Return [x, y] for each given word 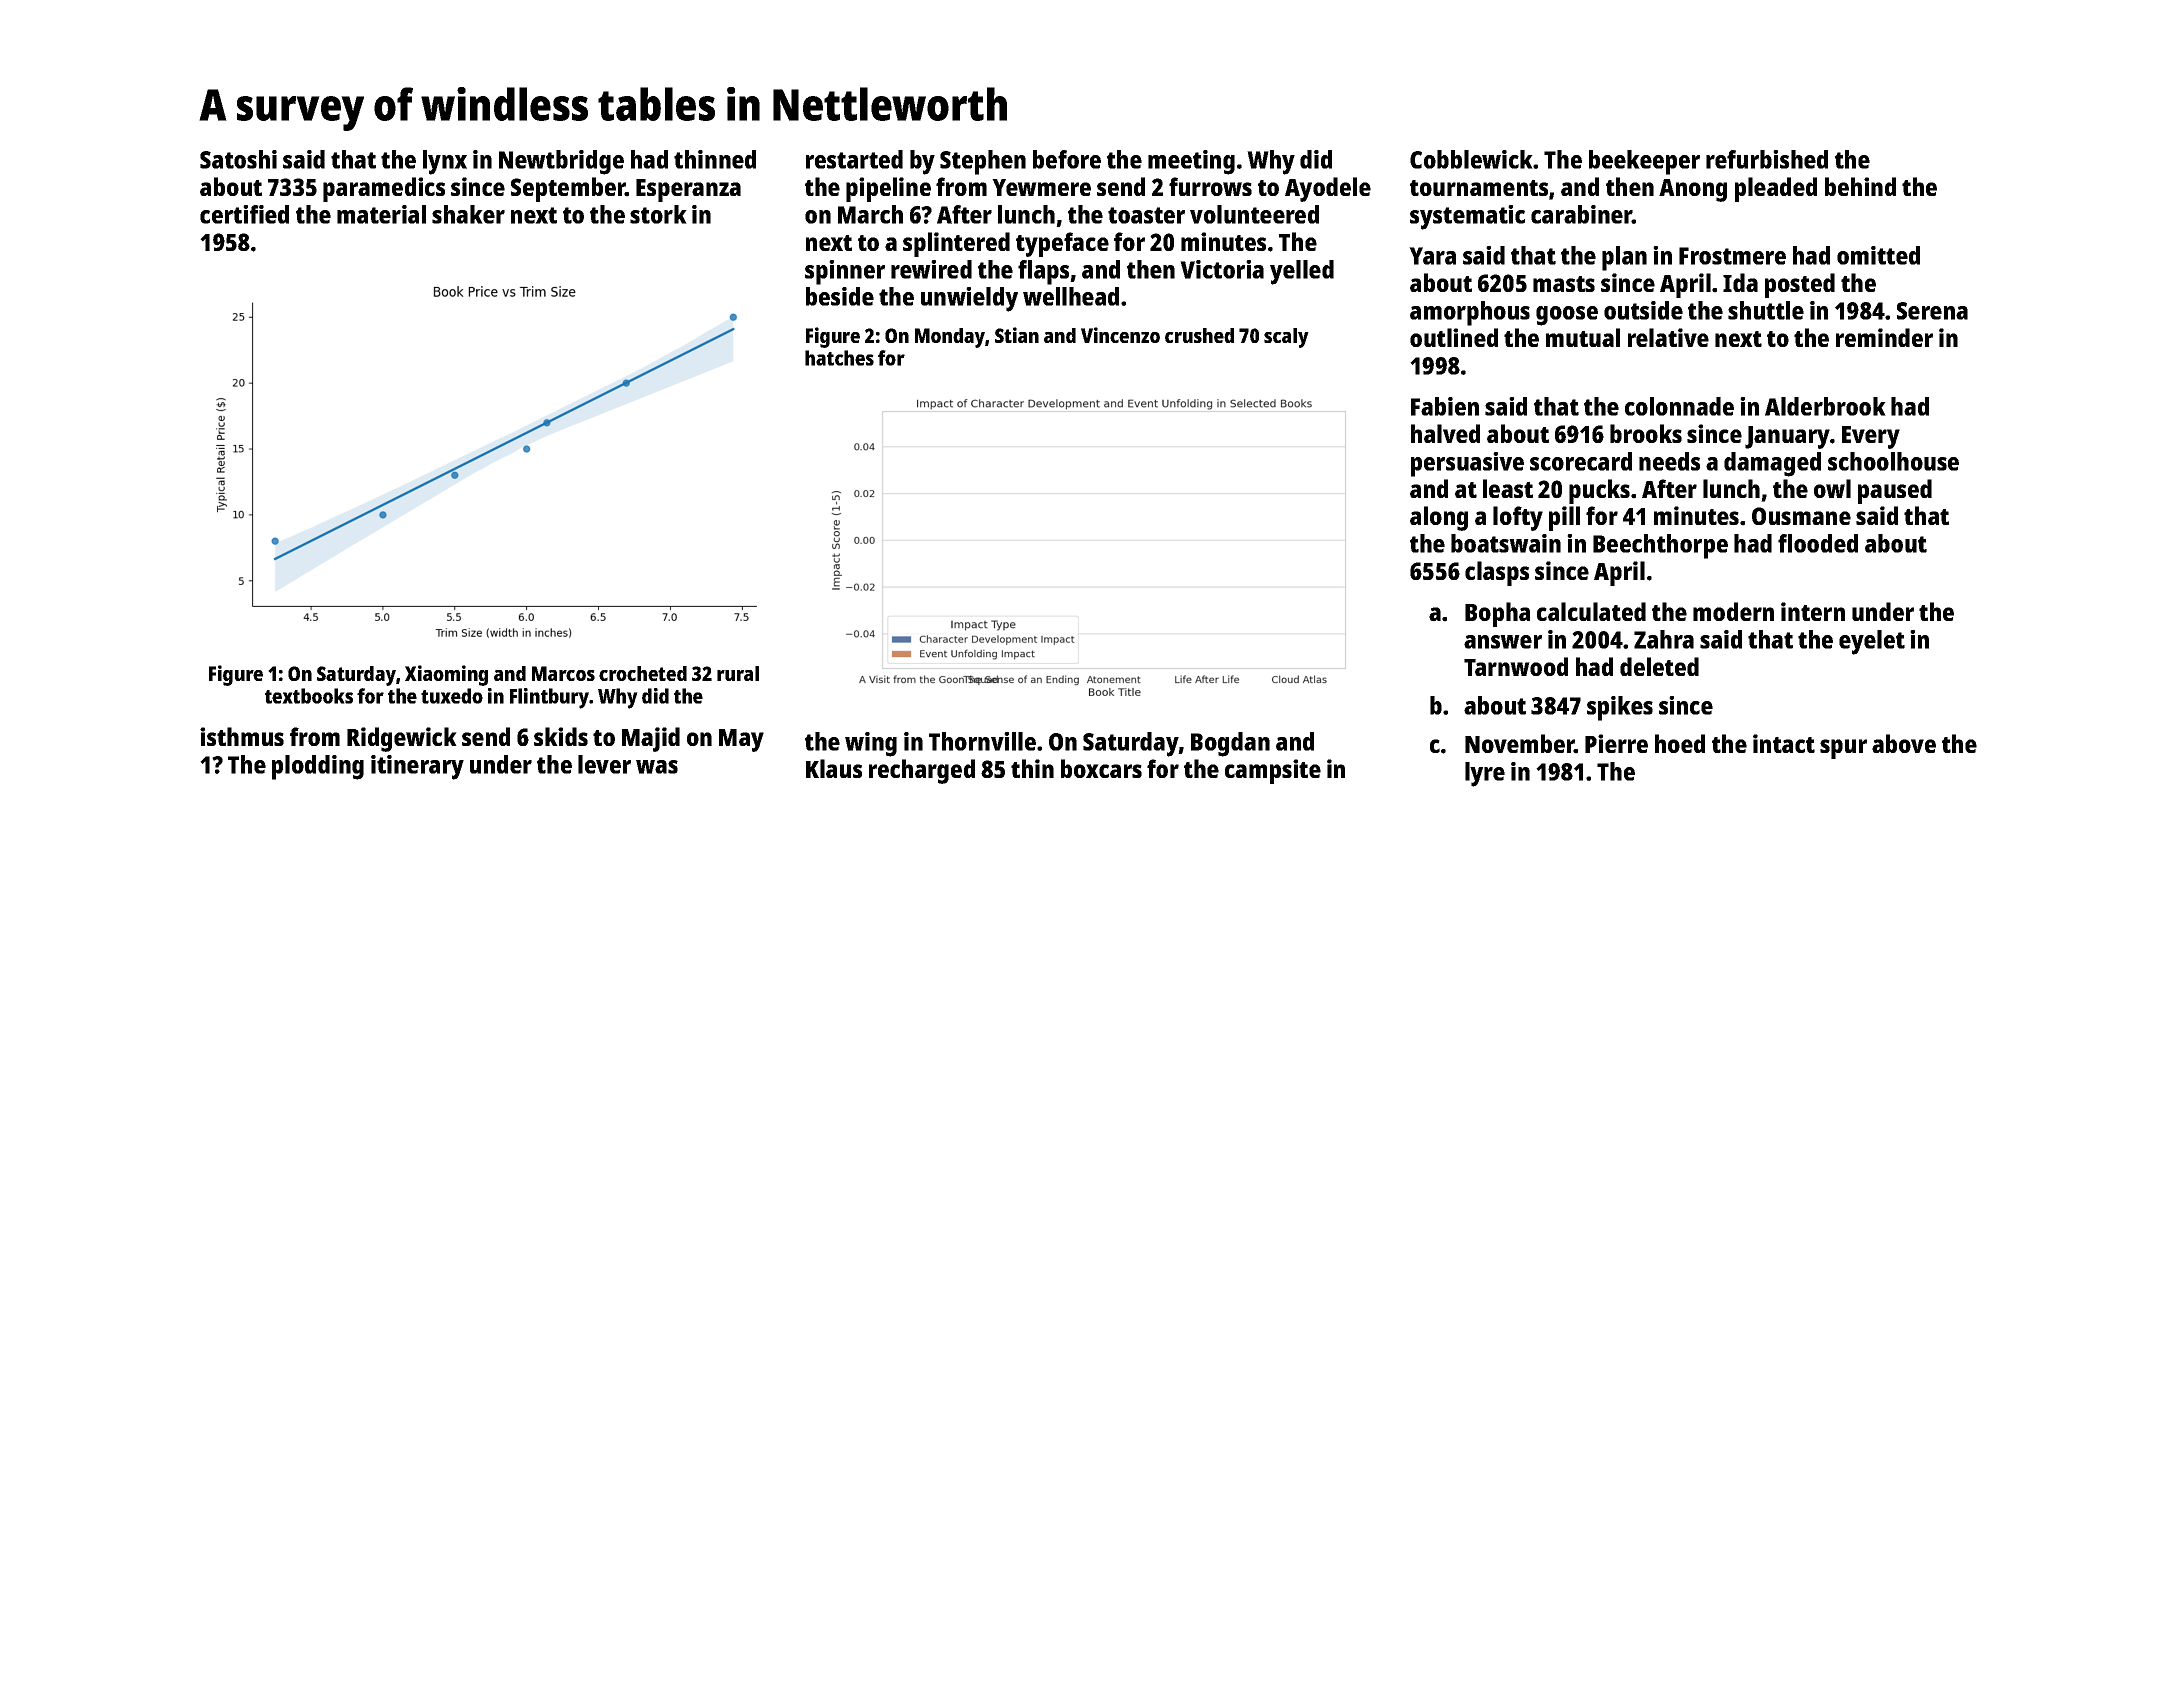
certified [244, 214]
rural [738, 673]
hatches [839, 358]
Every [1871, 437]
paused [1895, 491]
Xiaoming [446, 675]
